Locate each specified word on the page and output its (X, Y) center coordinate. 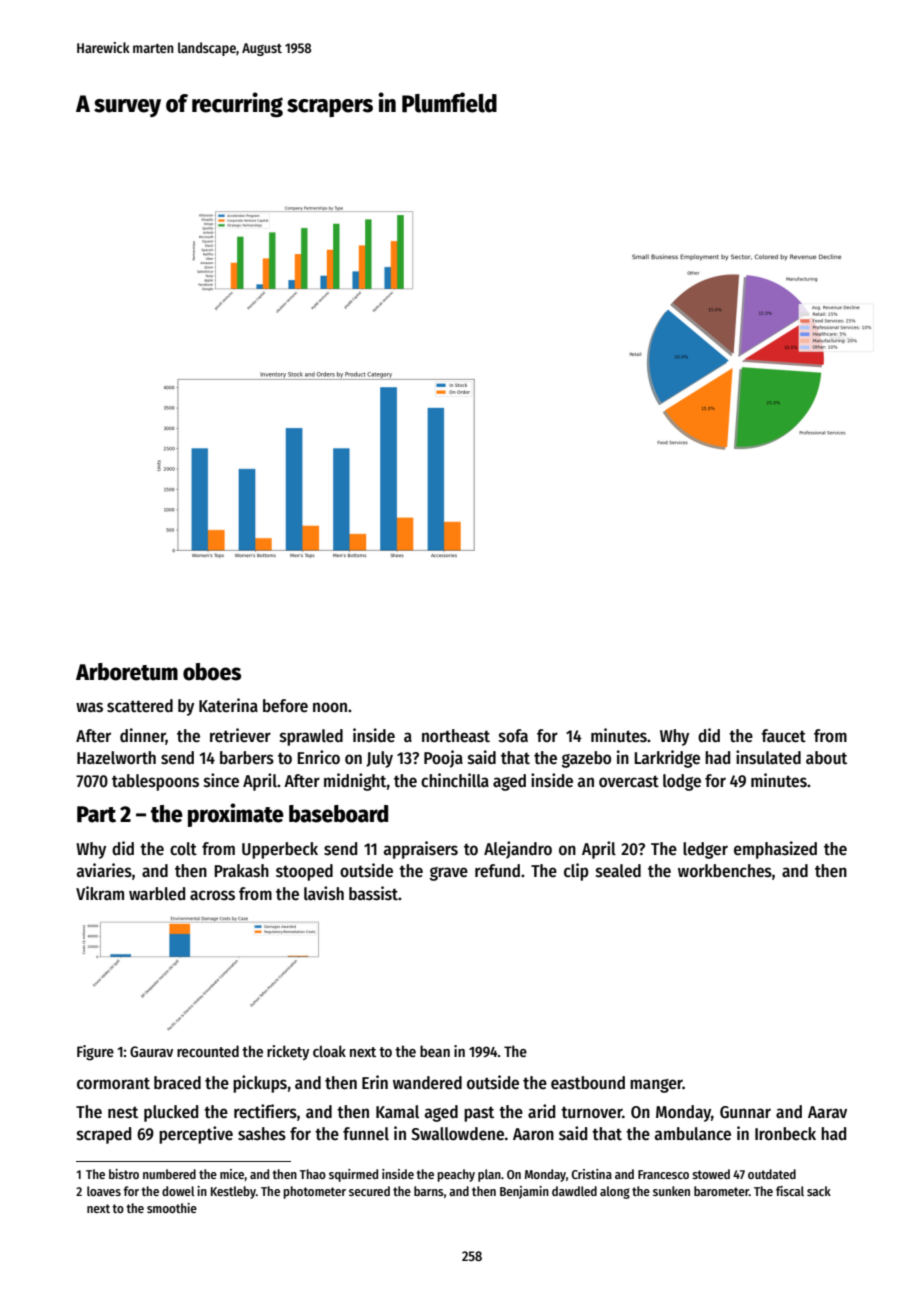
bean (435, 1051)
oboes (212, 672)
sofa (513, 736)
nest (123, 1113)
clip (576, 872)
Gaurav (151, 1051)
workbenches (725, 871)
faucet (783, 736)
